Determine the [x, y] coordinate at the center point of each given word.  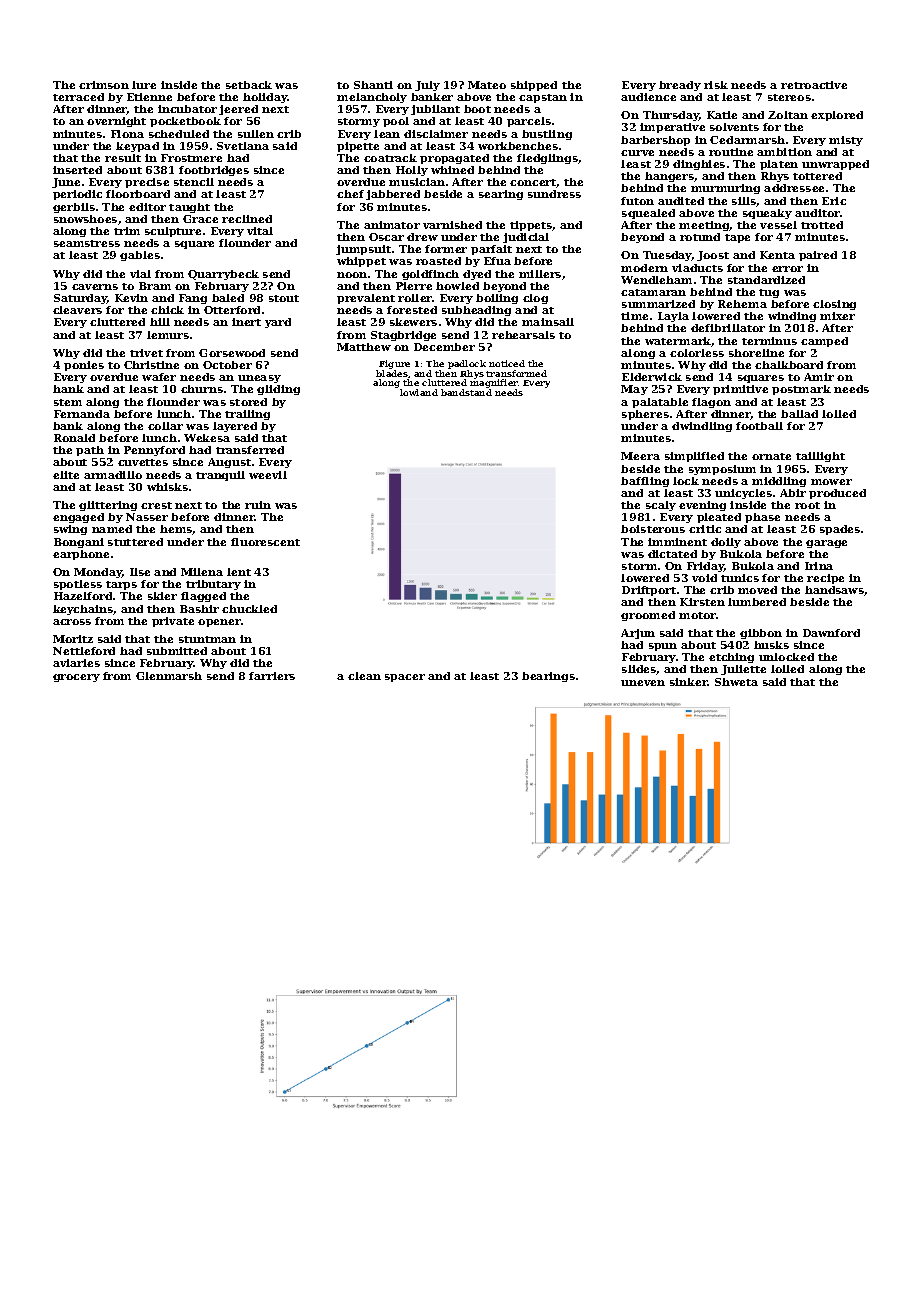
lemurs [168, 335]
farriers [272, 676]
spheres [645, 415]
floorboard [138, 194]
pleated [719, 518]
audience [648, 97]
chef [350, 194]
